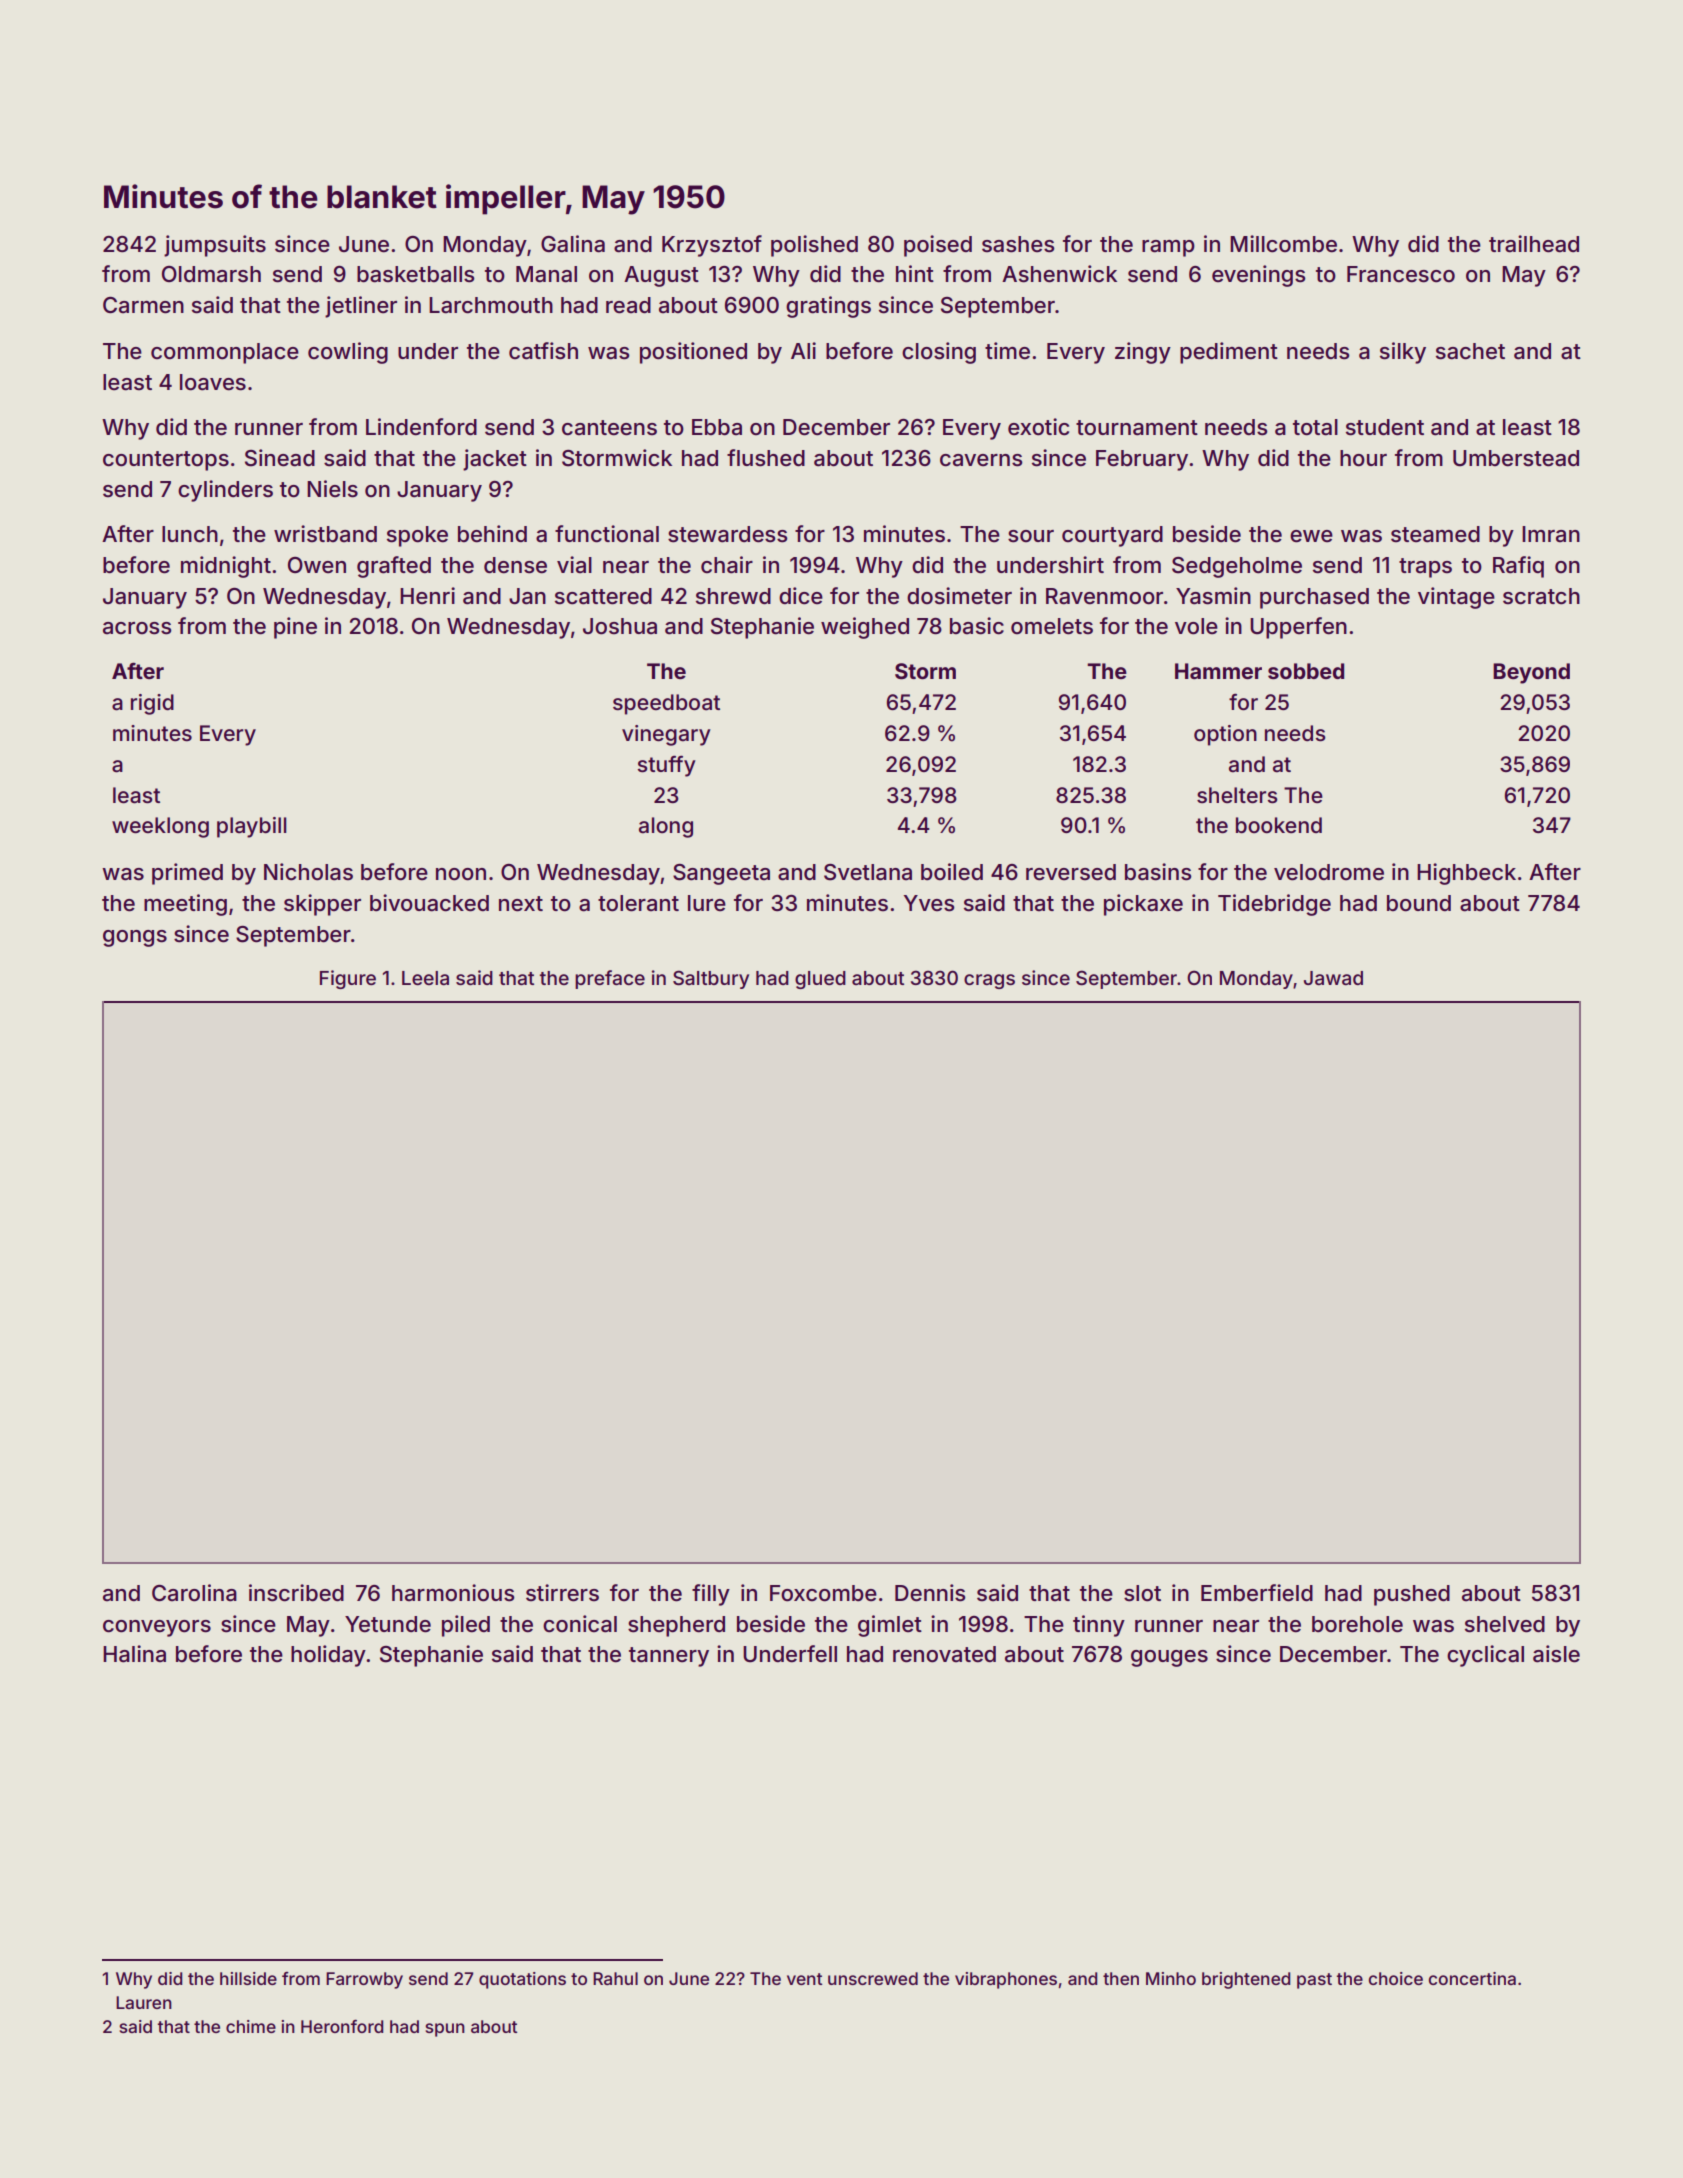 This image has height=2178, width=1683. Describe the element at coordinates (296, 1593) in the image. I see `inscribed` at that location.
